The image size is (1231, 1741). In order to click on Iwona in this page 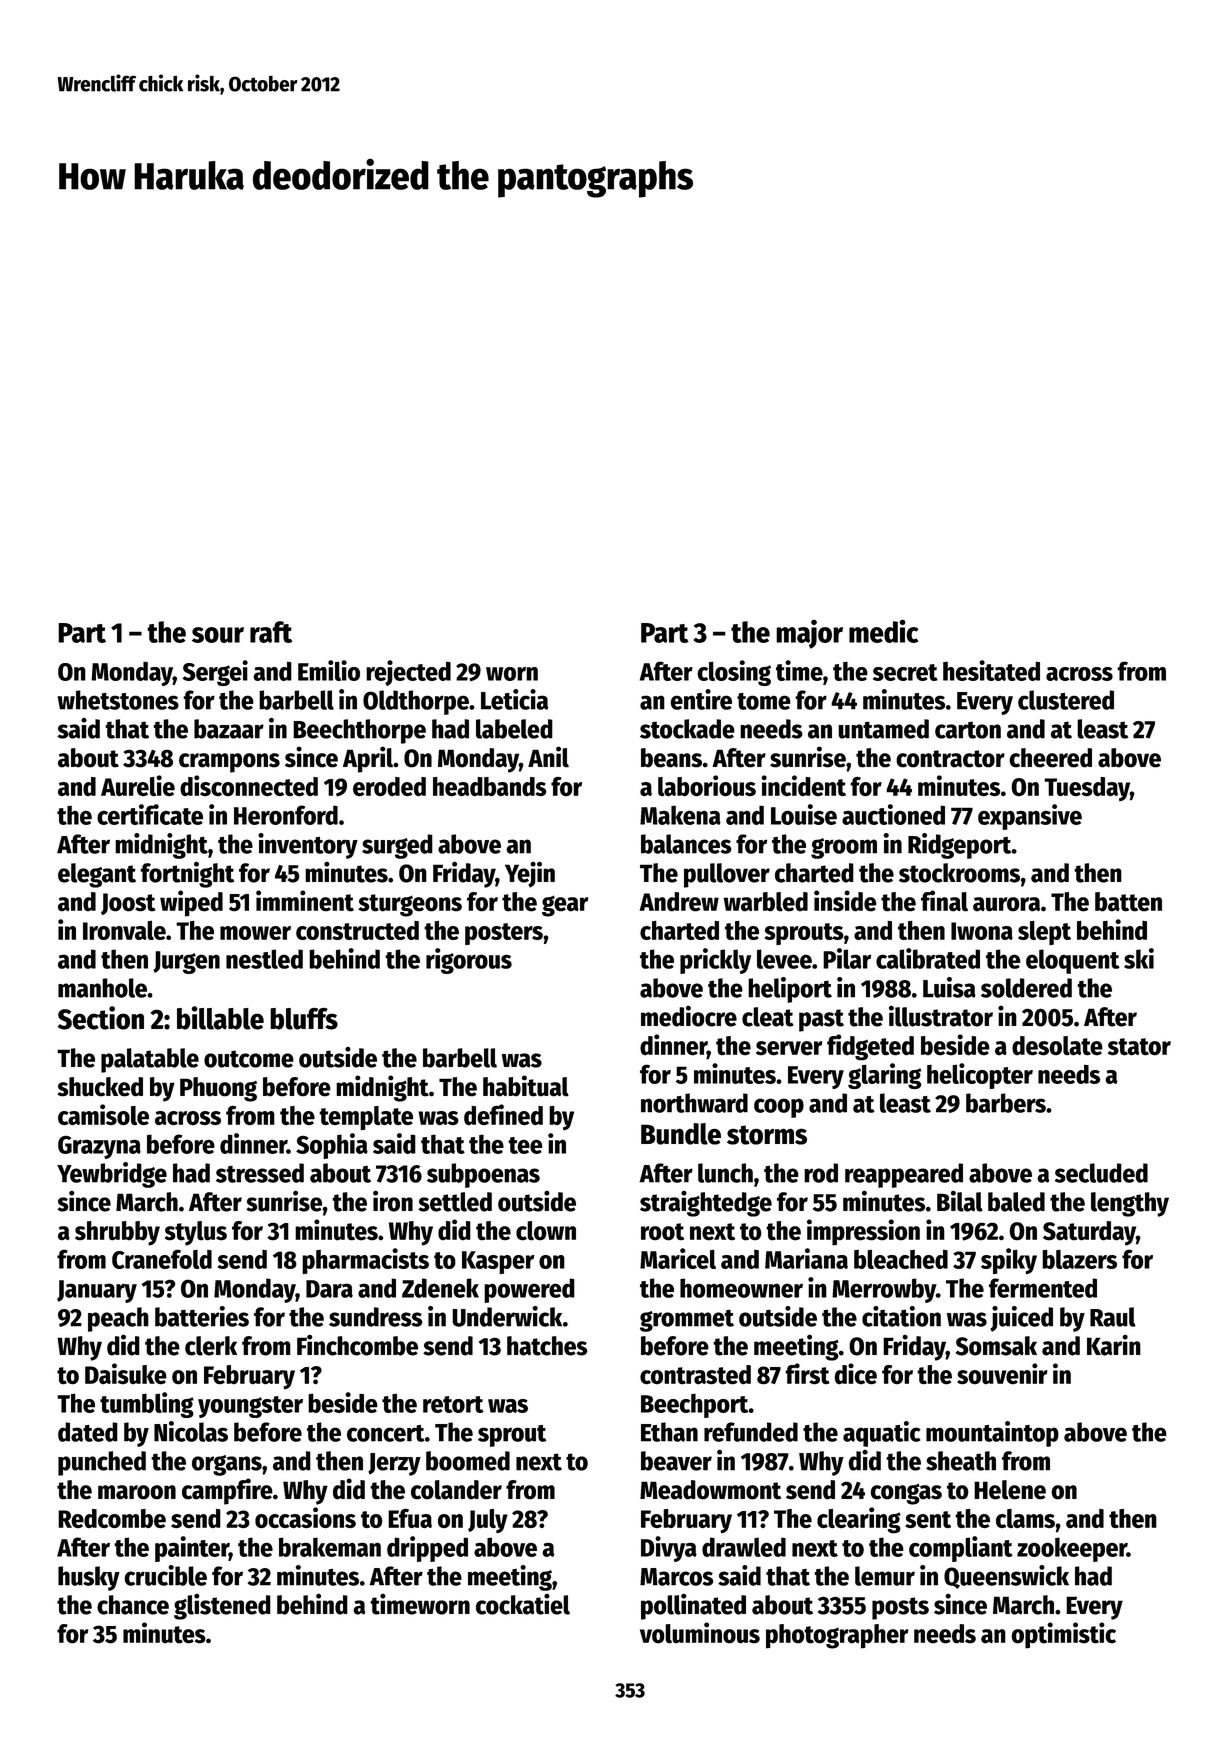, I will do `click(982, 931)`.
